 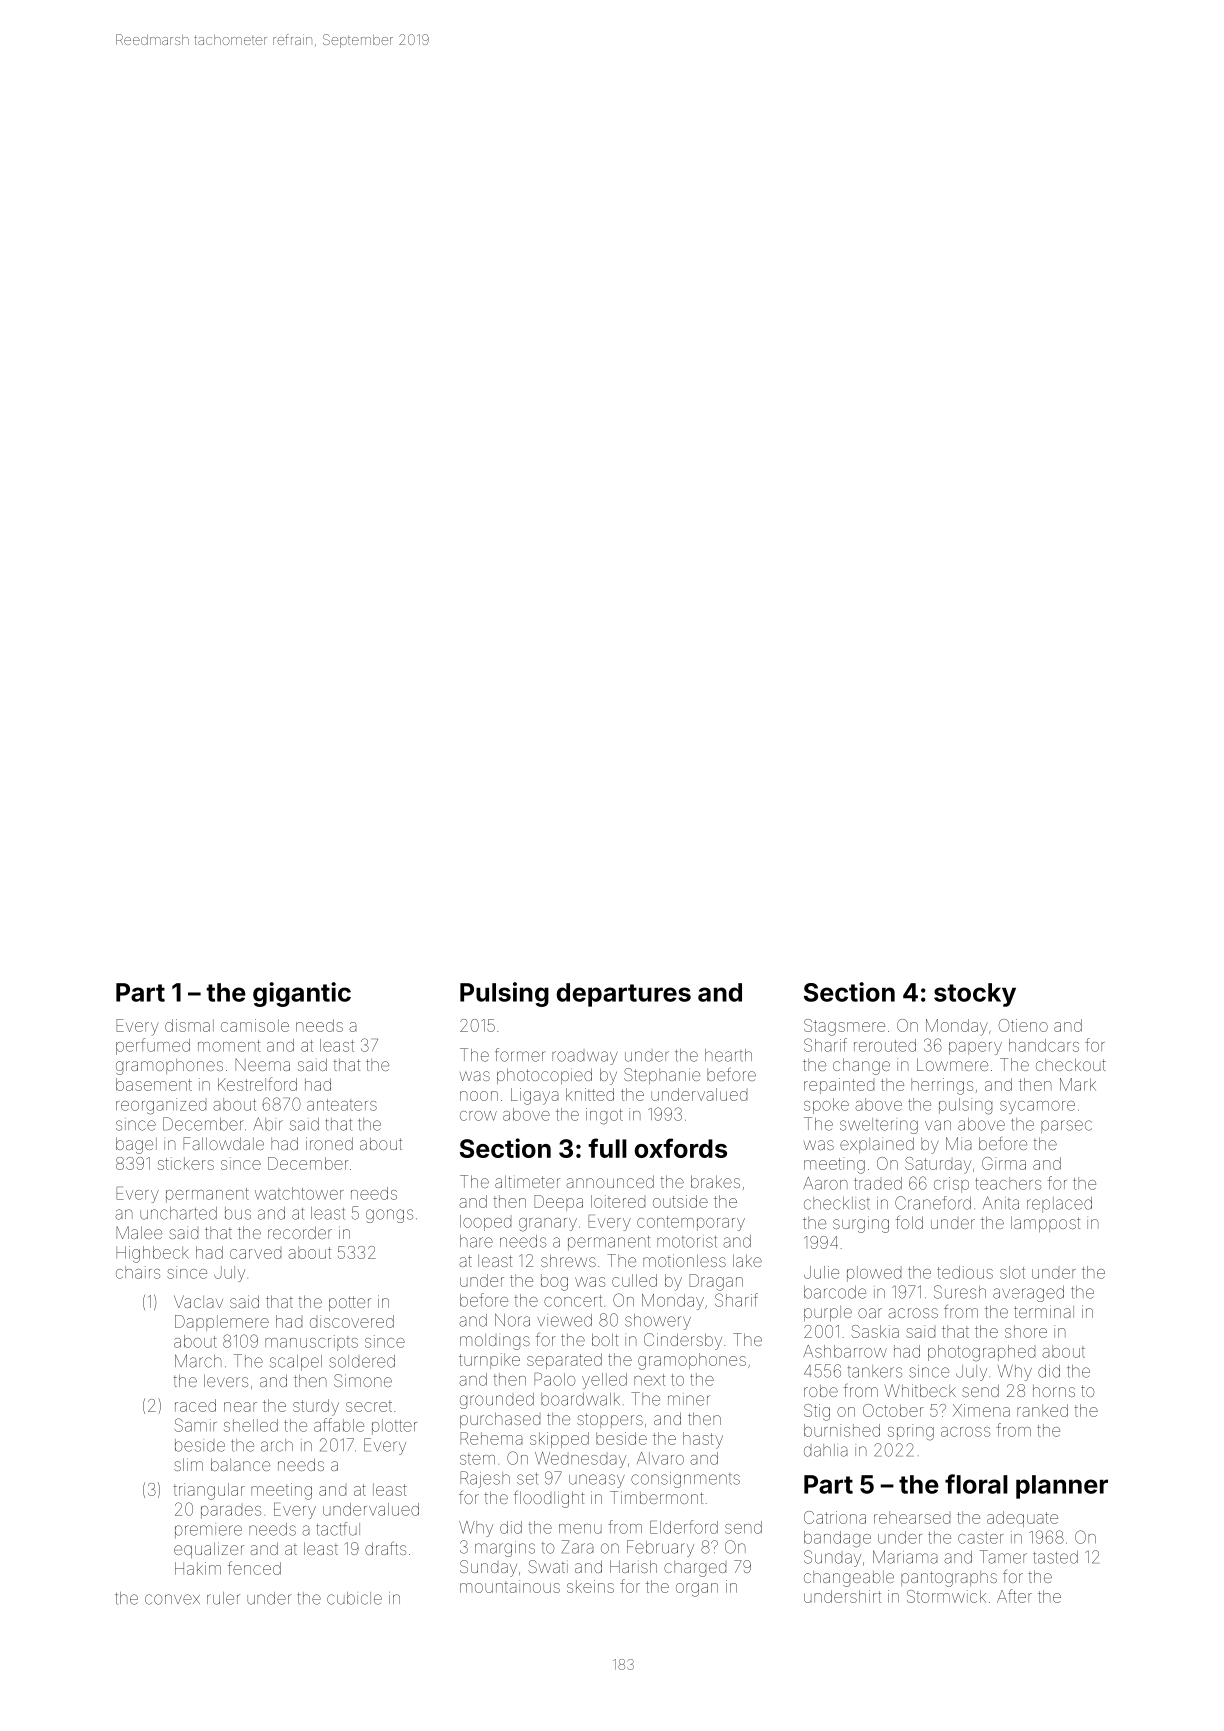 I want to click on gigantic, so click(x=302, y=994).
